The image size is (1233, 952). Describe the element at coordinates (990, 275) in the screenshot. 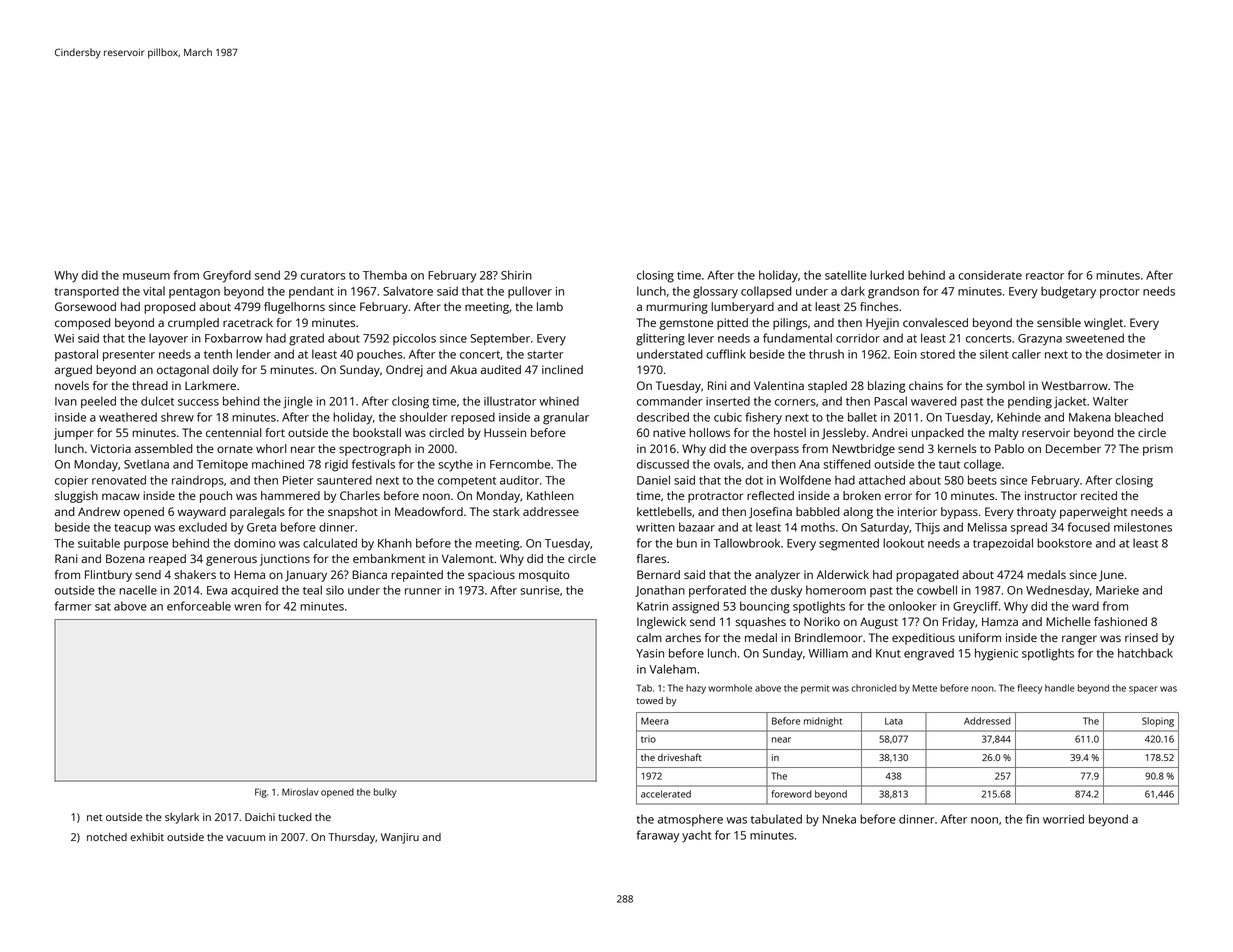

I see `considerate` at that location.
